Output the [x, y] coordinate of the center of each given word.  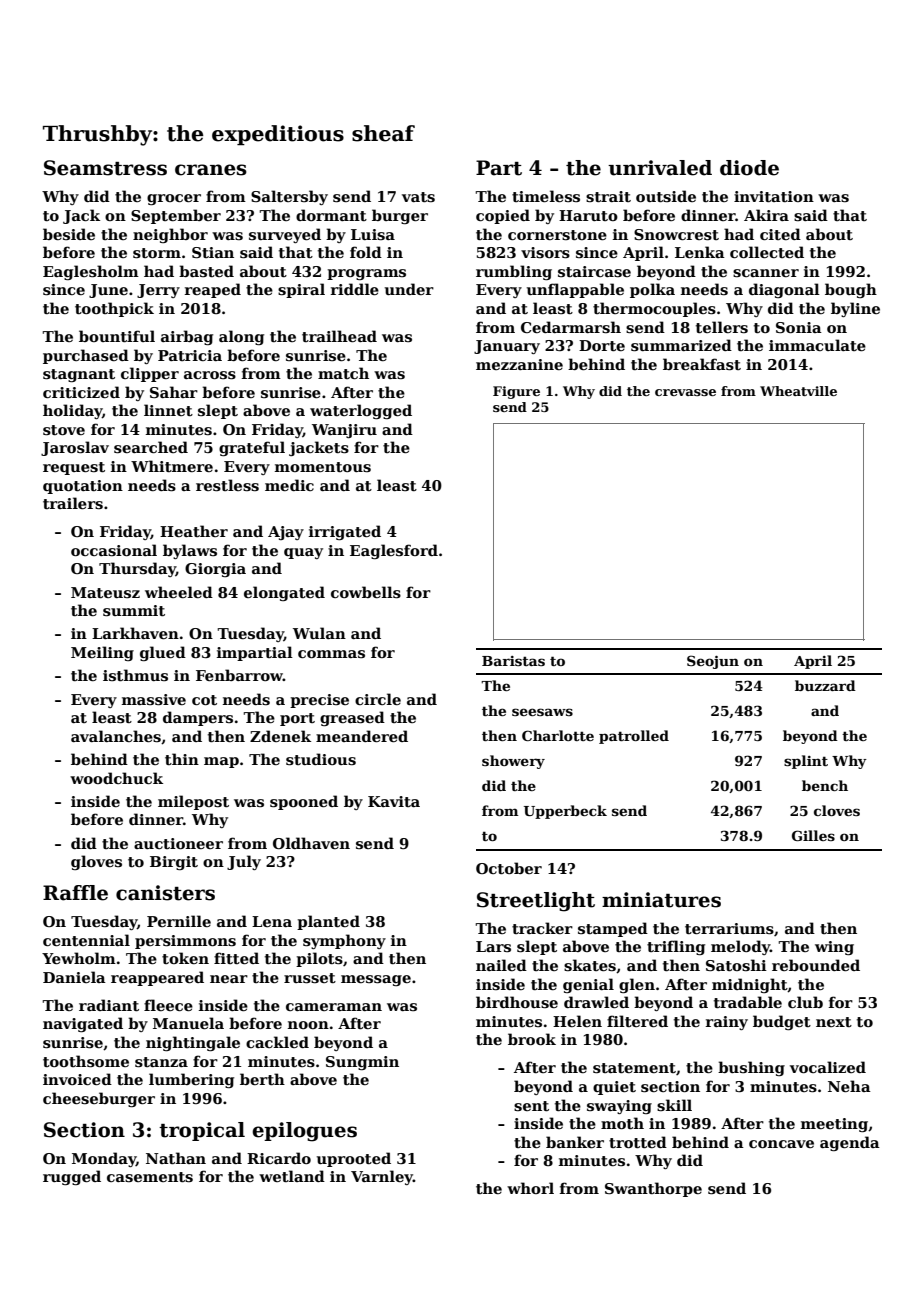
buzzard [825, 685]
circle [378, 699]
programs [366, 274]
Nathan [176, 1158]
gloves [96, 862]
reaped [213, 290]
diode [749, 168]
